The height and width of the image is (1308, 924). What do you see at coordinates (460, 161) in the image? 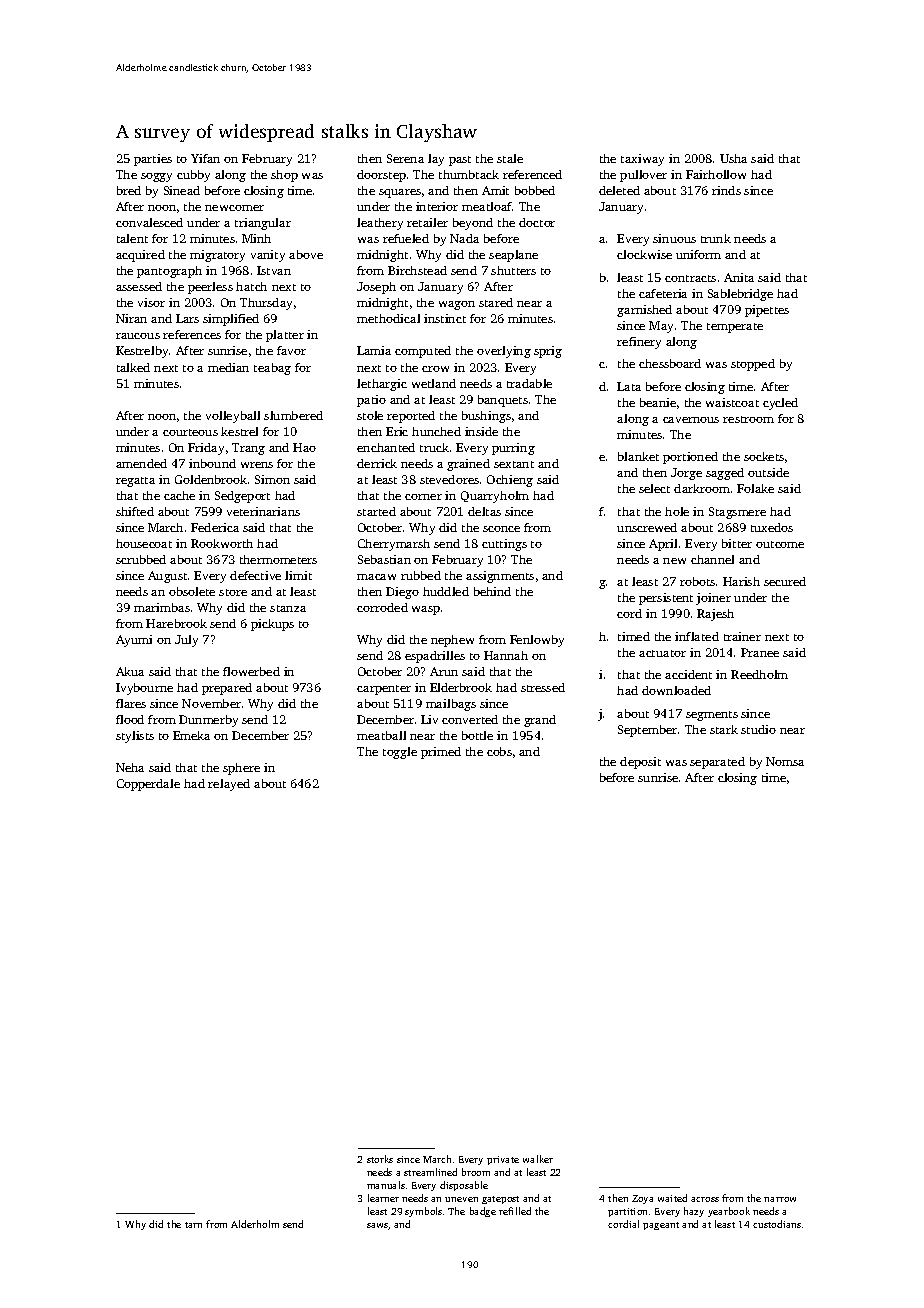
I see `past` at bounding box center [460, 161].
